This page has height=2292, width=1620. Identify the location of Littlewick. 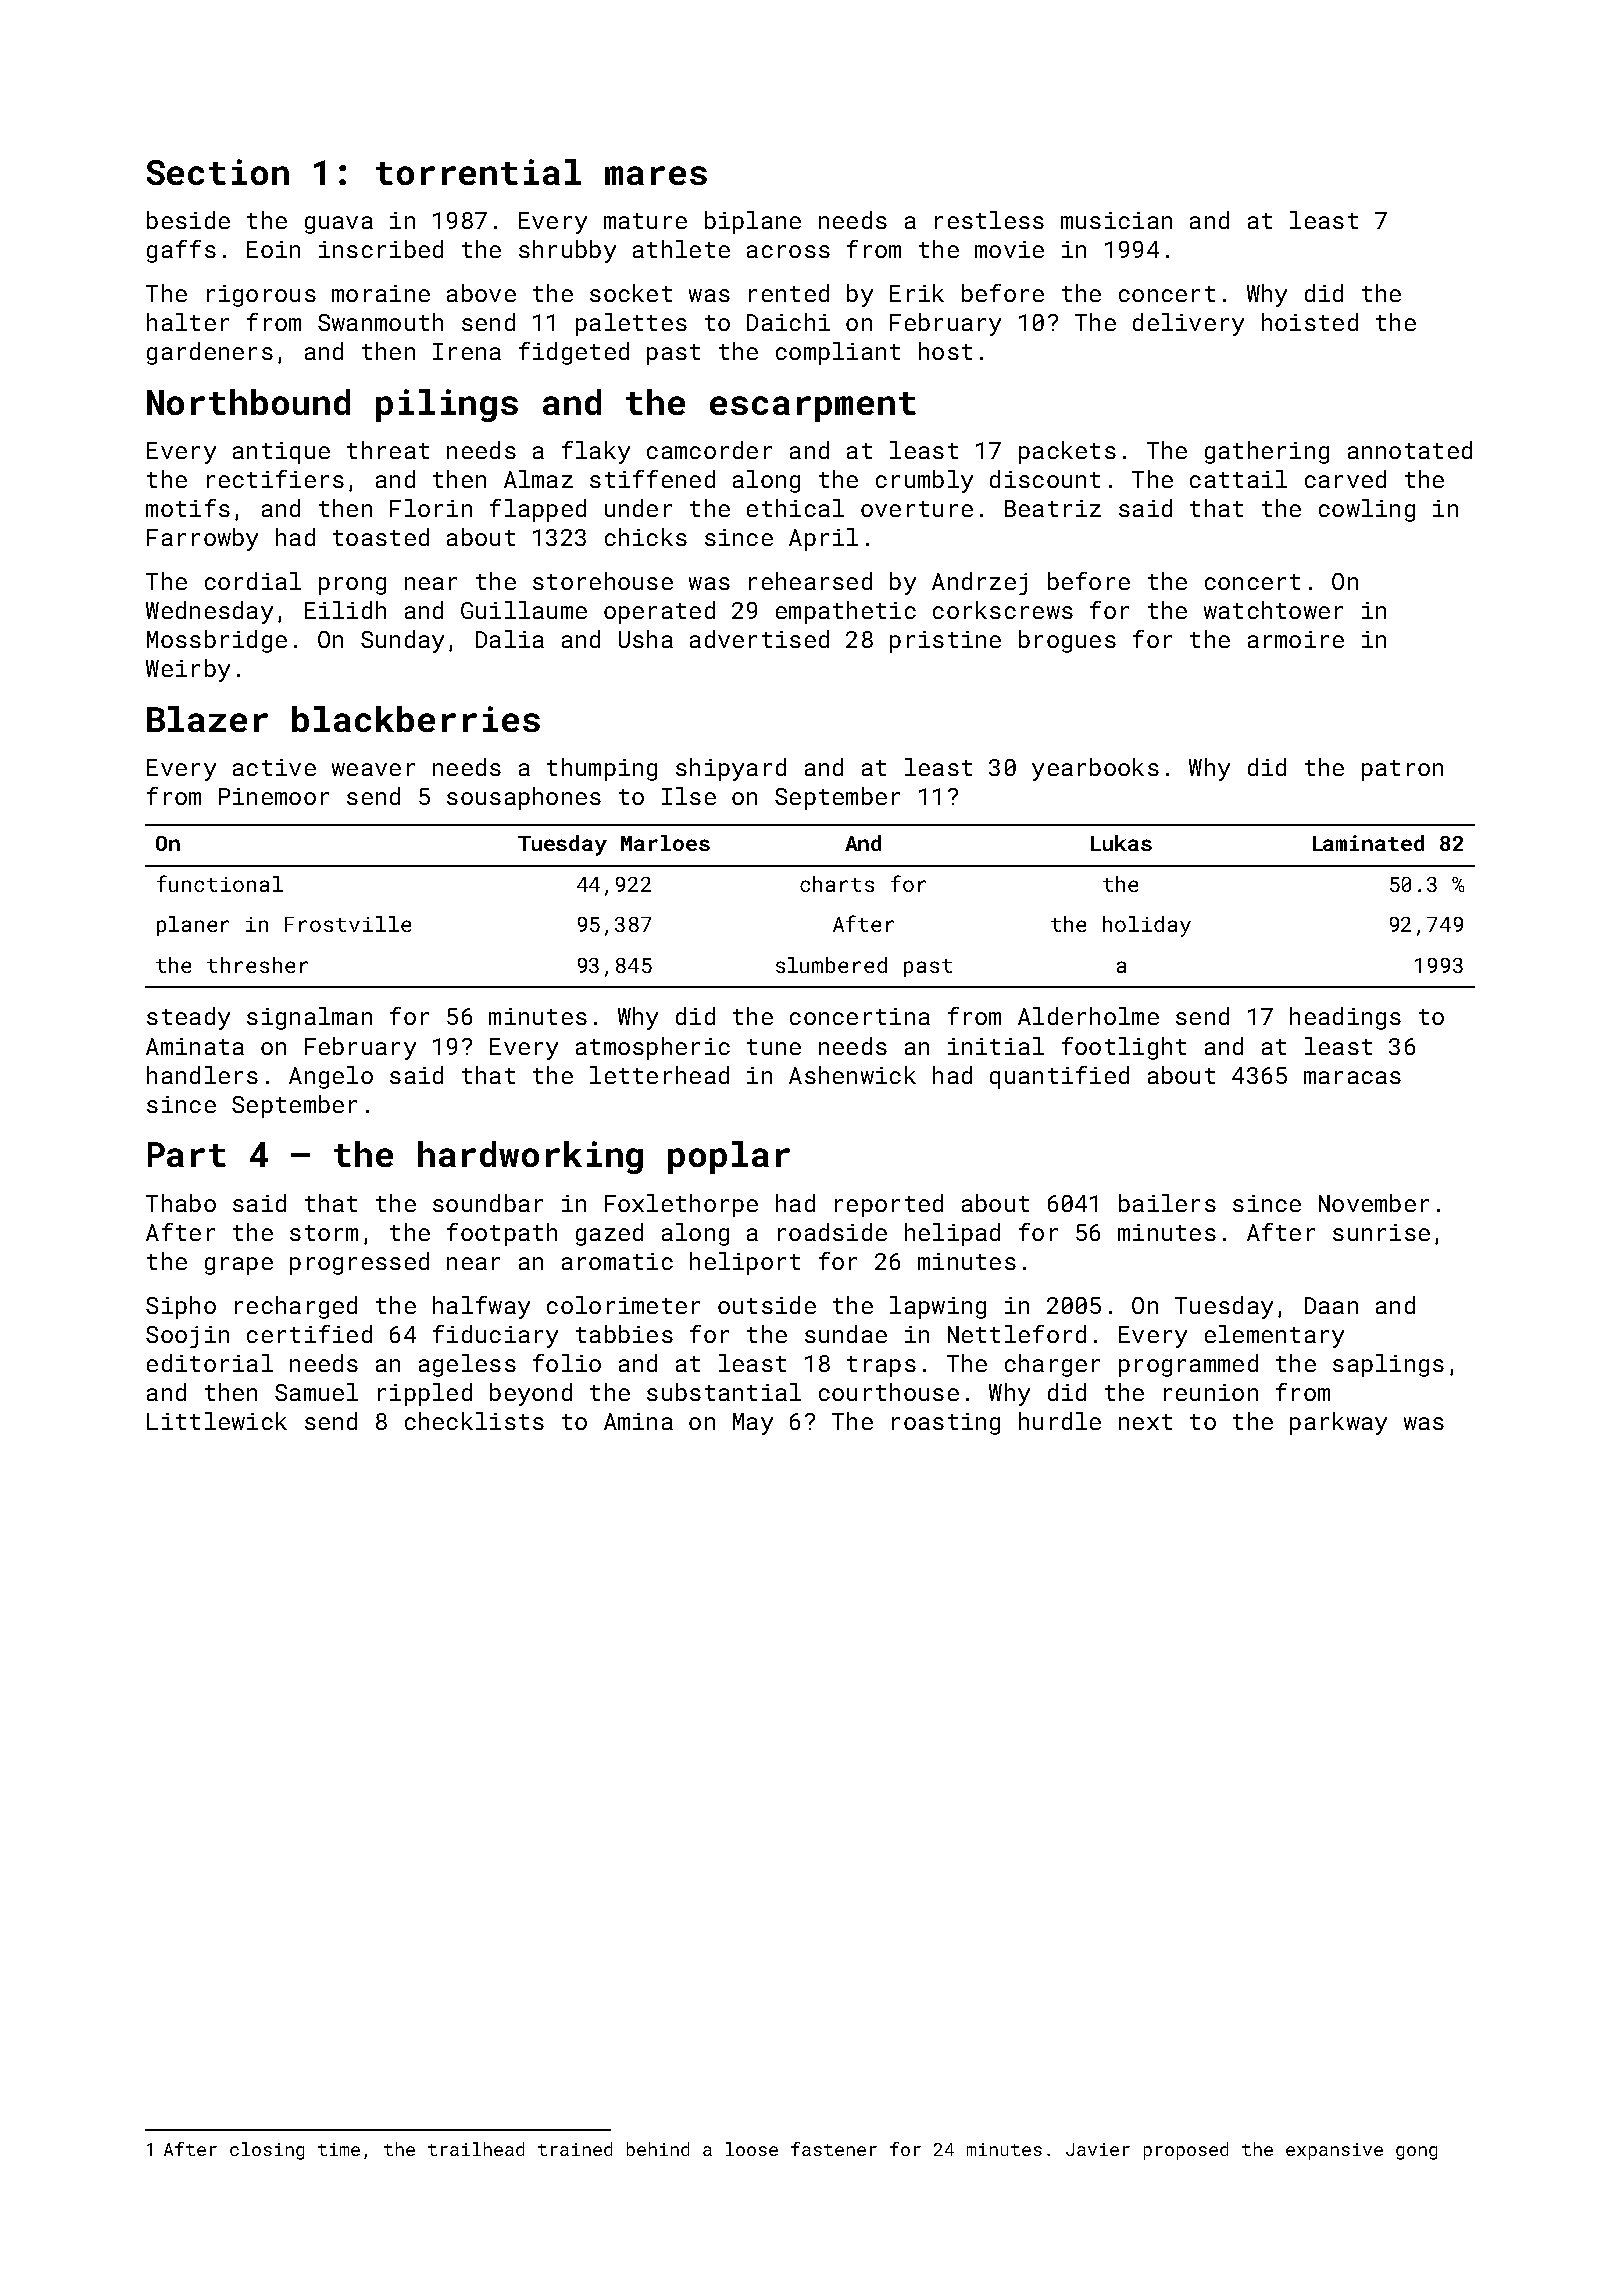
(217, 1421).
